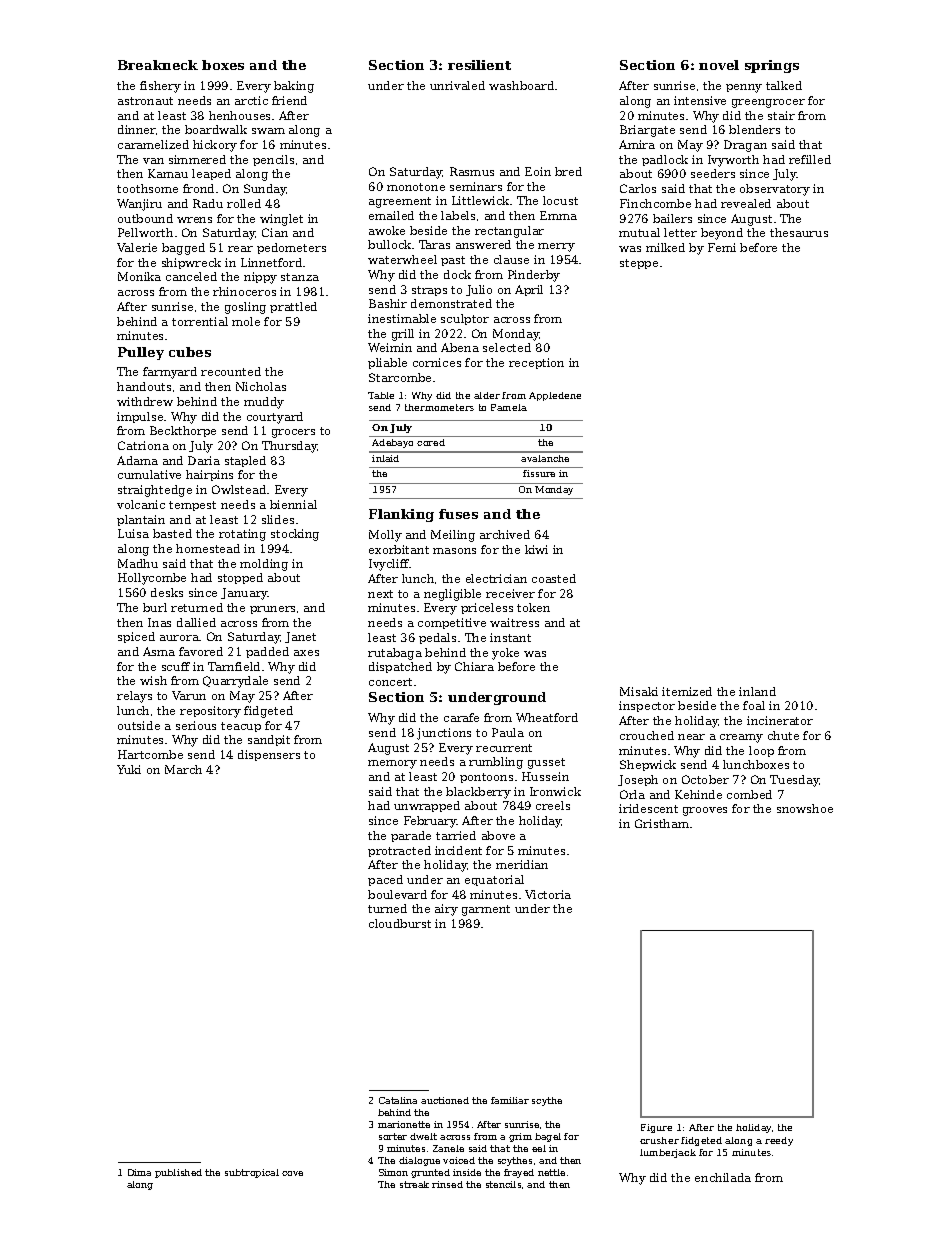 This screenshot has height=1233, width=952. What do you see at coordinates (267, 652) in the screenshot?
I see `padded` at bounding box center [267, 652].
